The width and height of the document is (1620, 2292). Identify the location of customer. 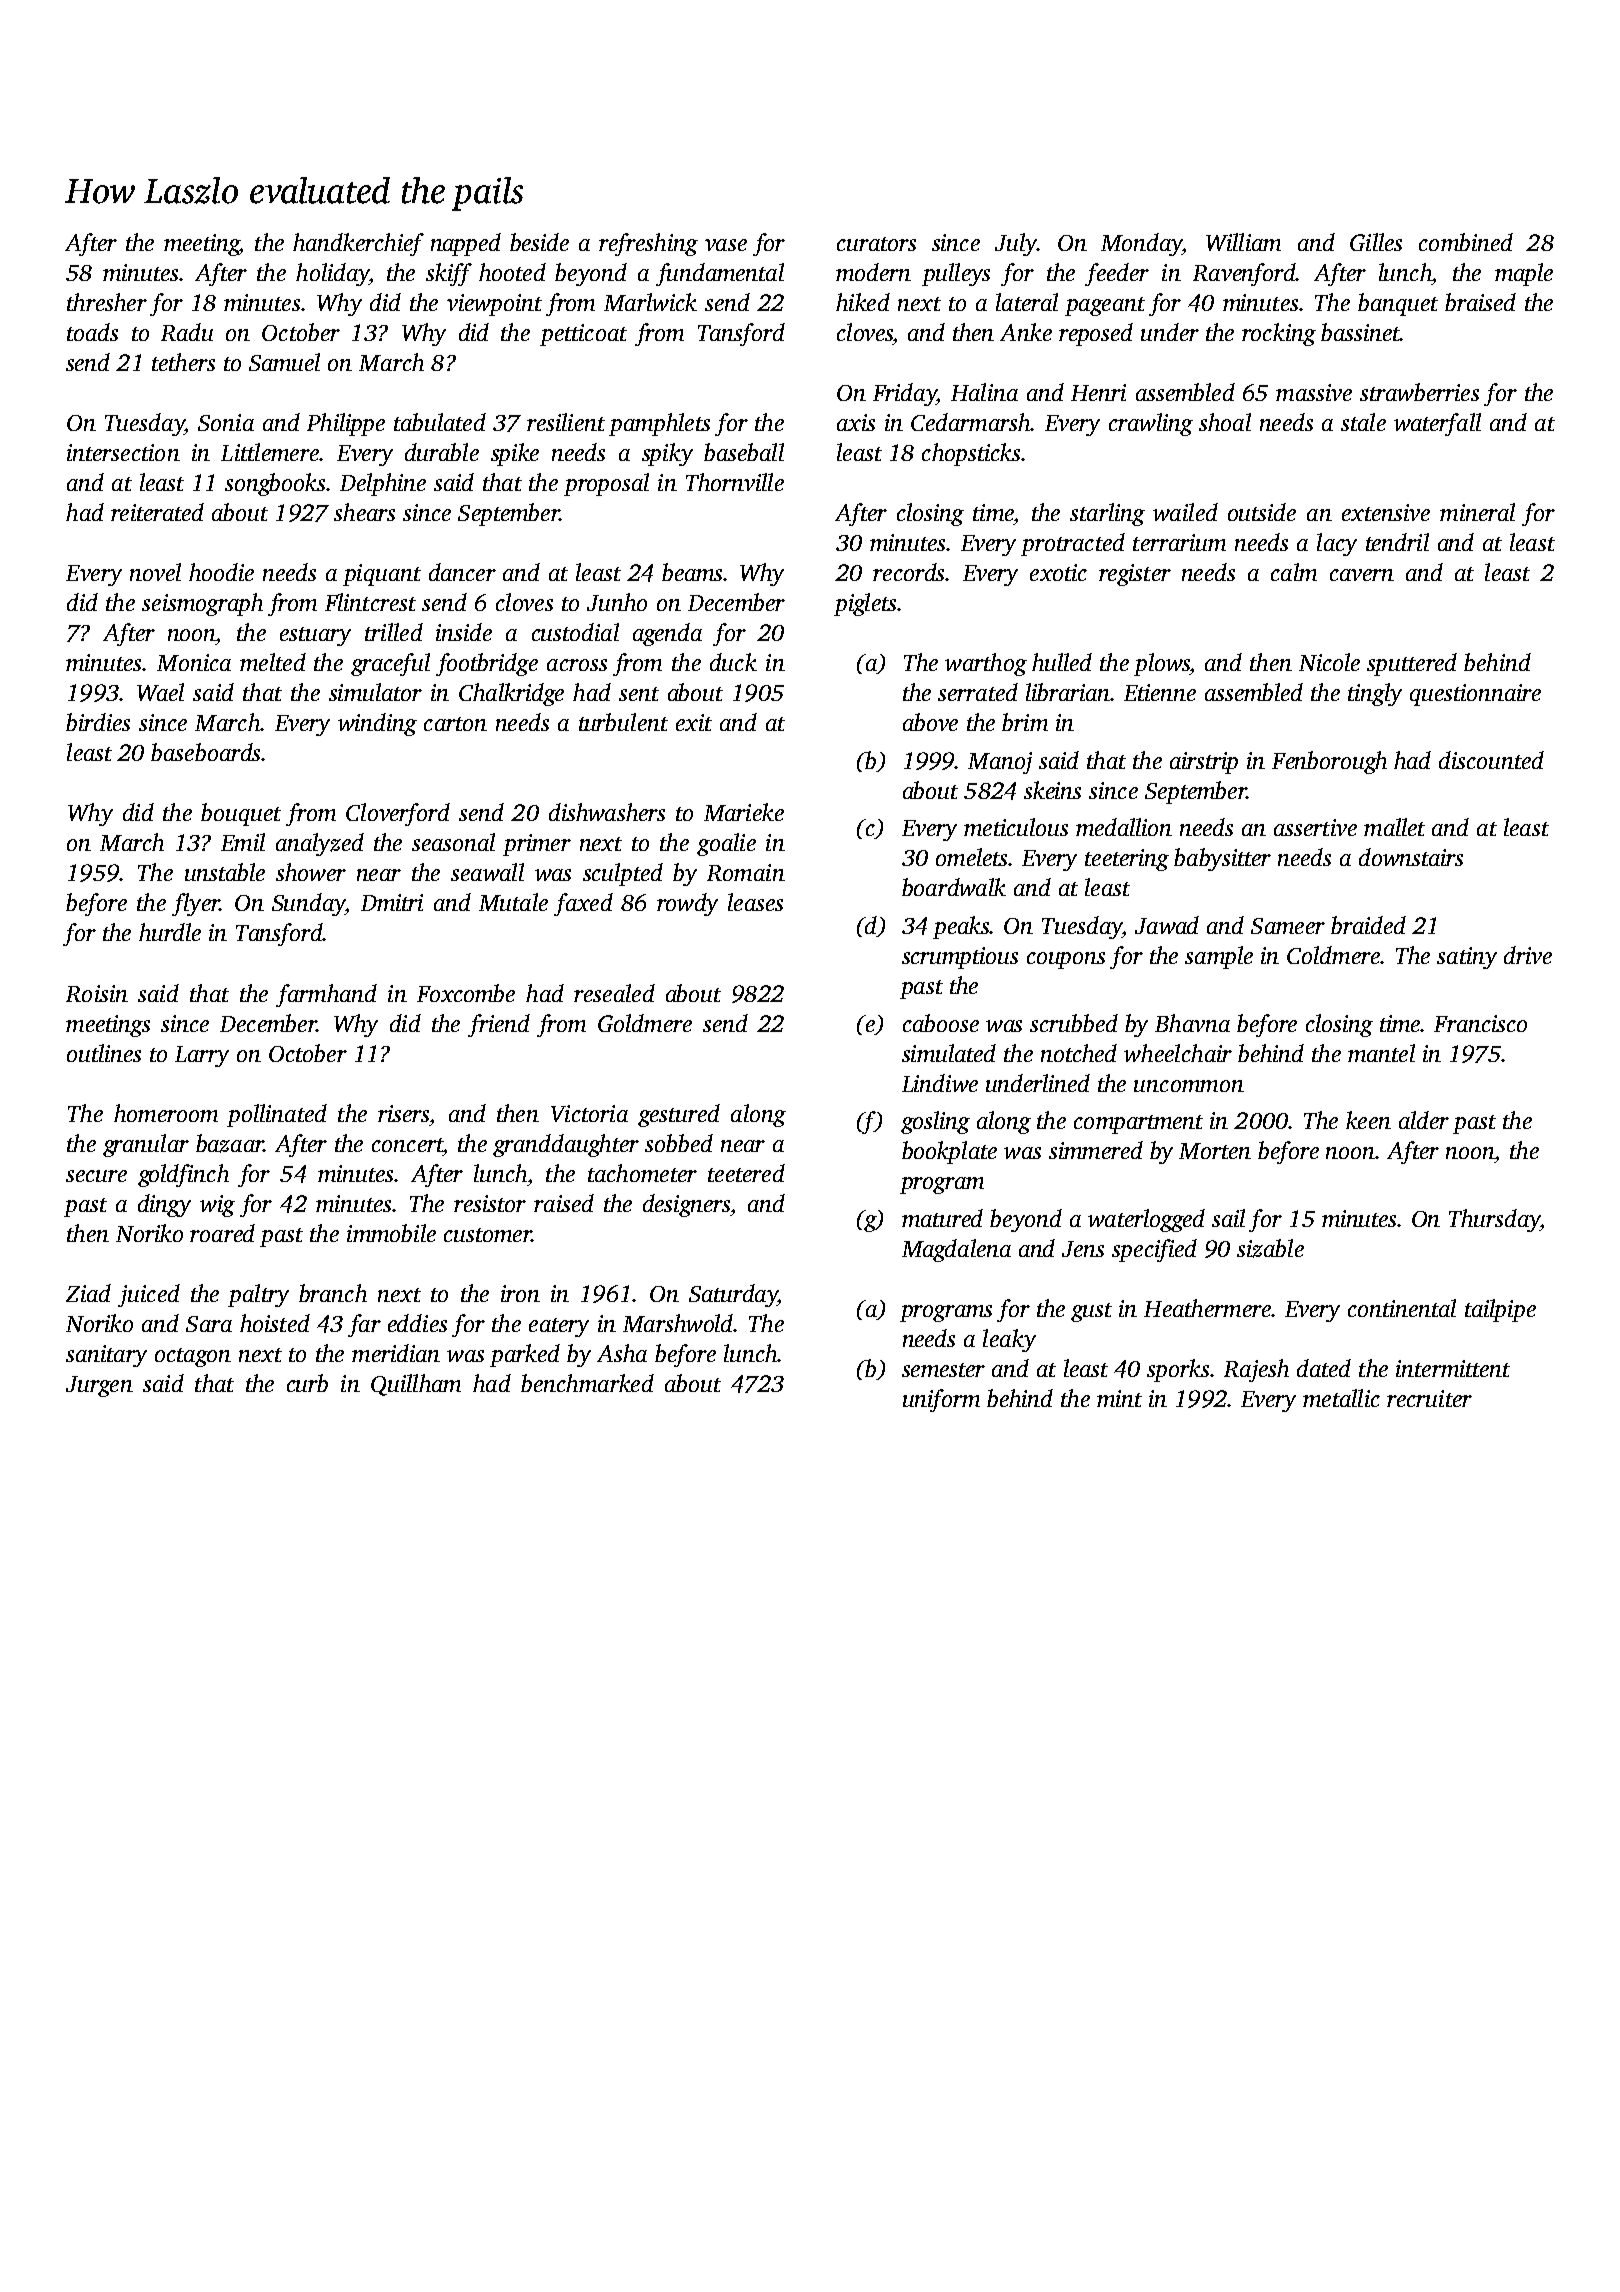
(487, 1235).
